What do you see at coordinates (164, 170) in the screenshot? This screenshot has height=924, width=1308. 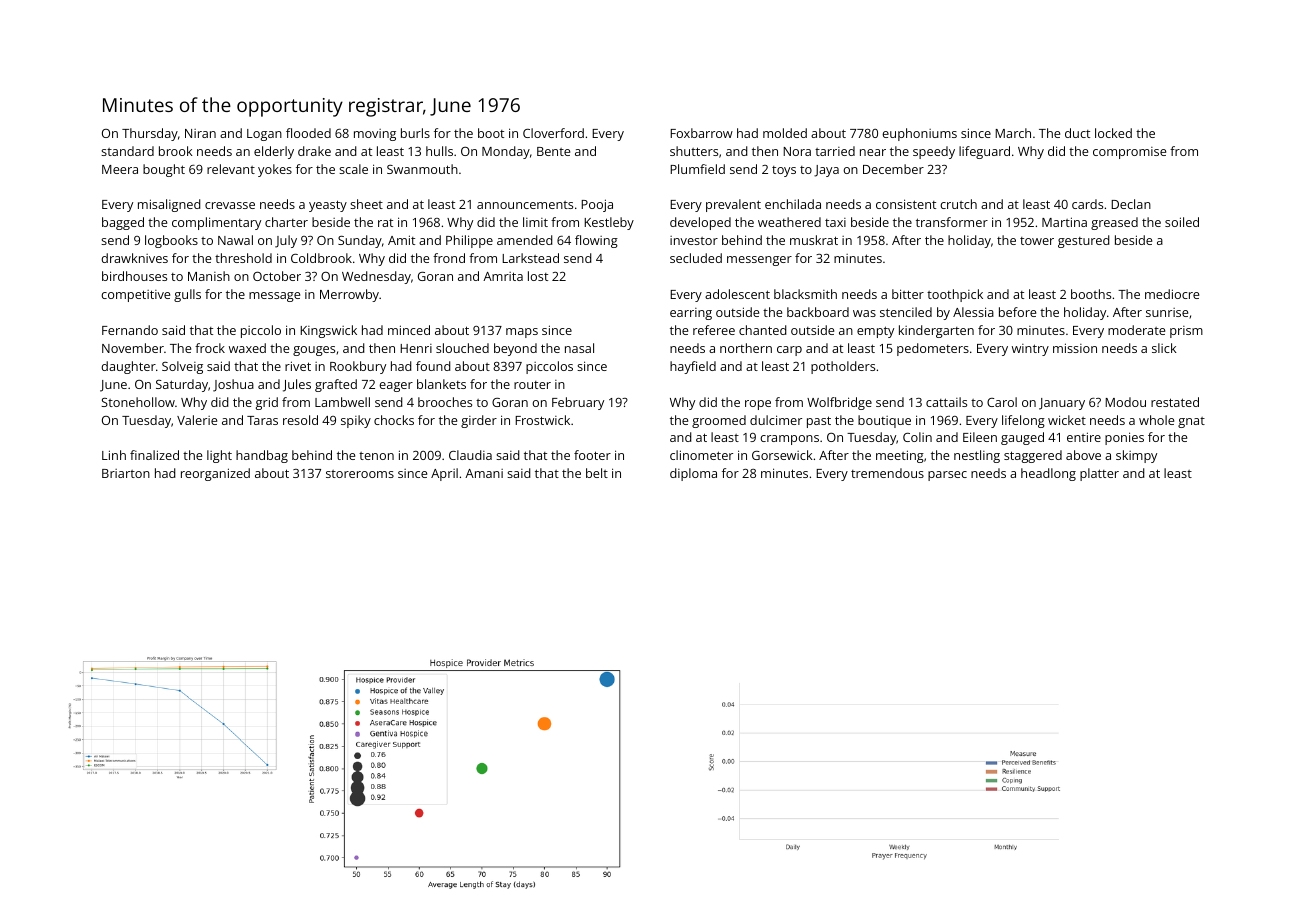 I see `bought` at bounding box center [164, 170].
